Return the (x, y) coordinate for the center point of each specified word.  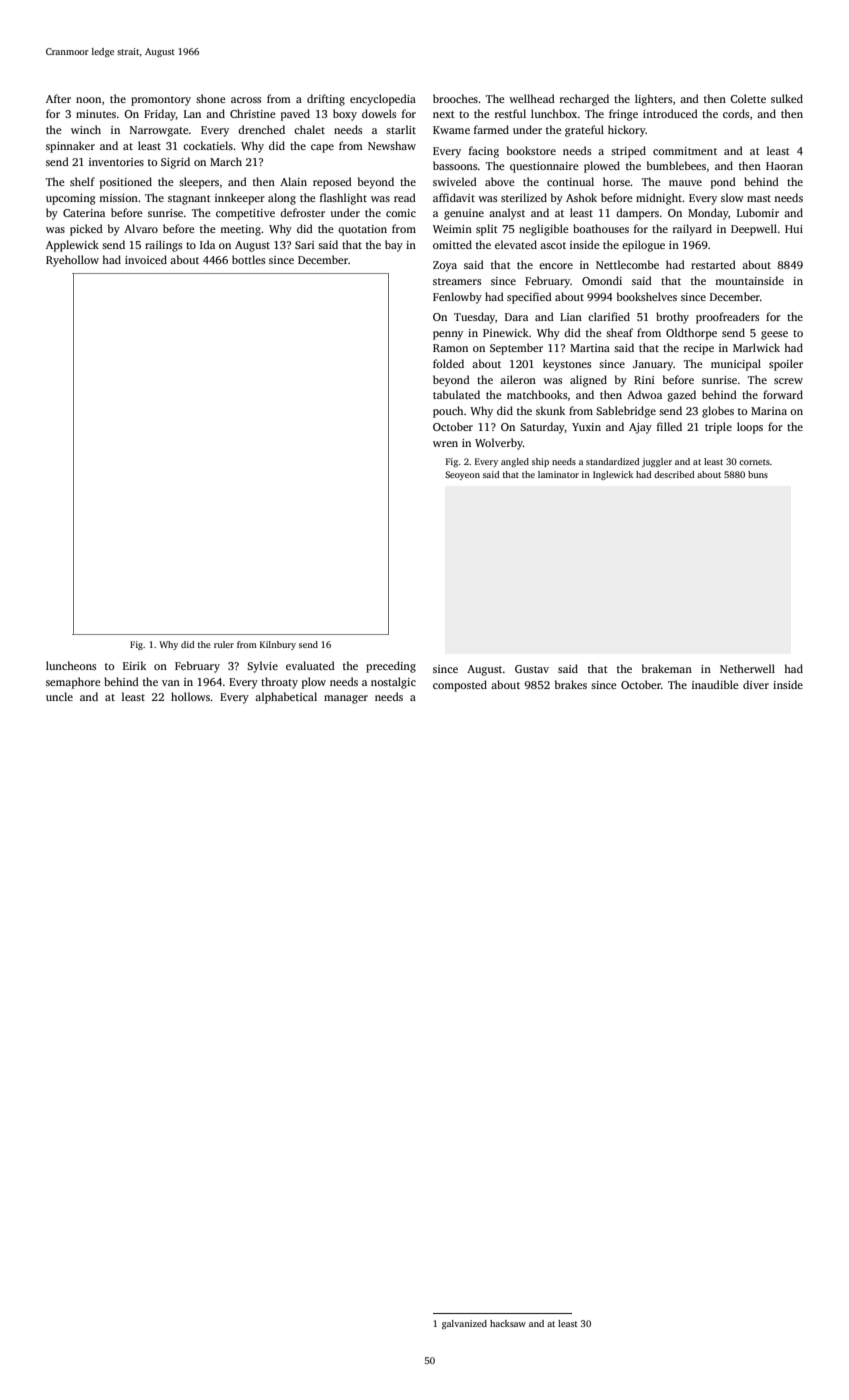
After (58, 98)
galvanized (464, 1324)
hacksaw (508, 1323)
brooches (455, 98)
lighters (653, 100)
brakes (571, 684)
